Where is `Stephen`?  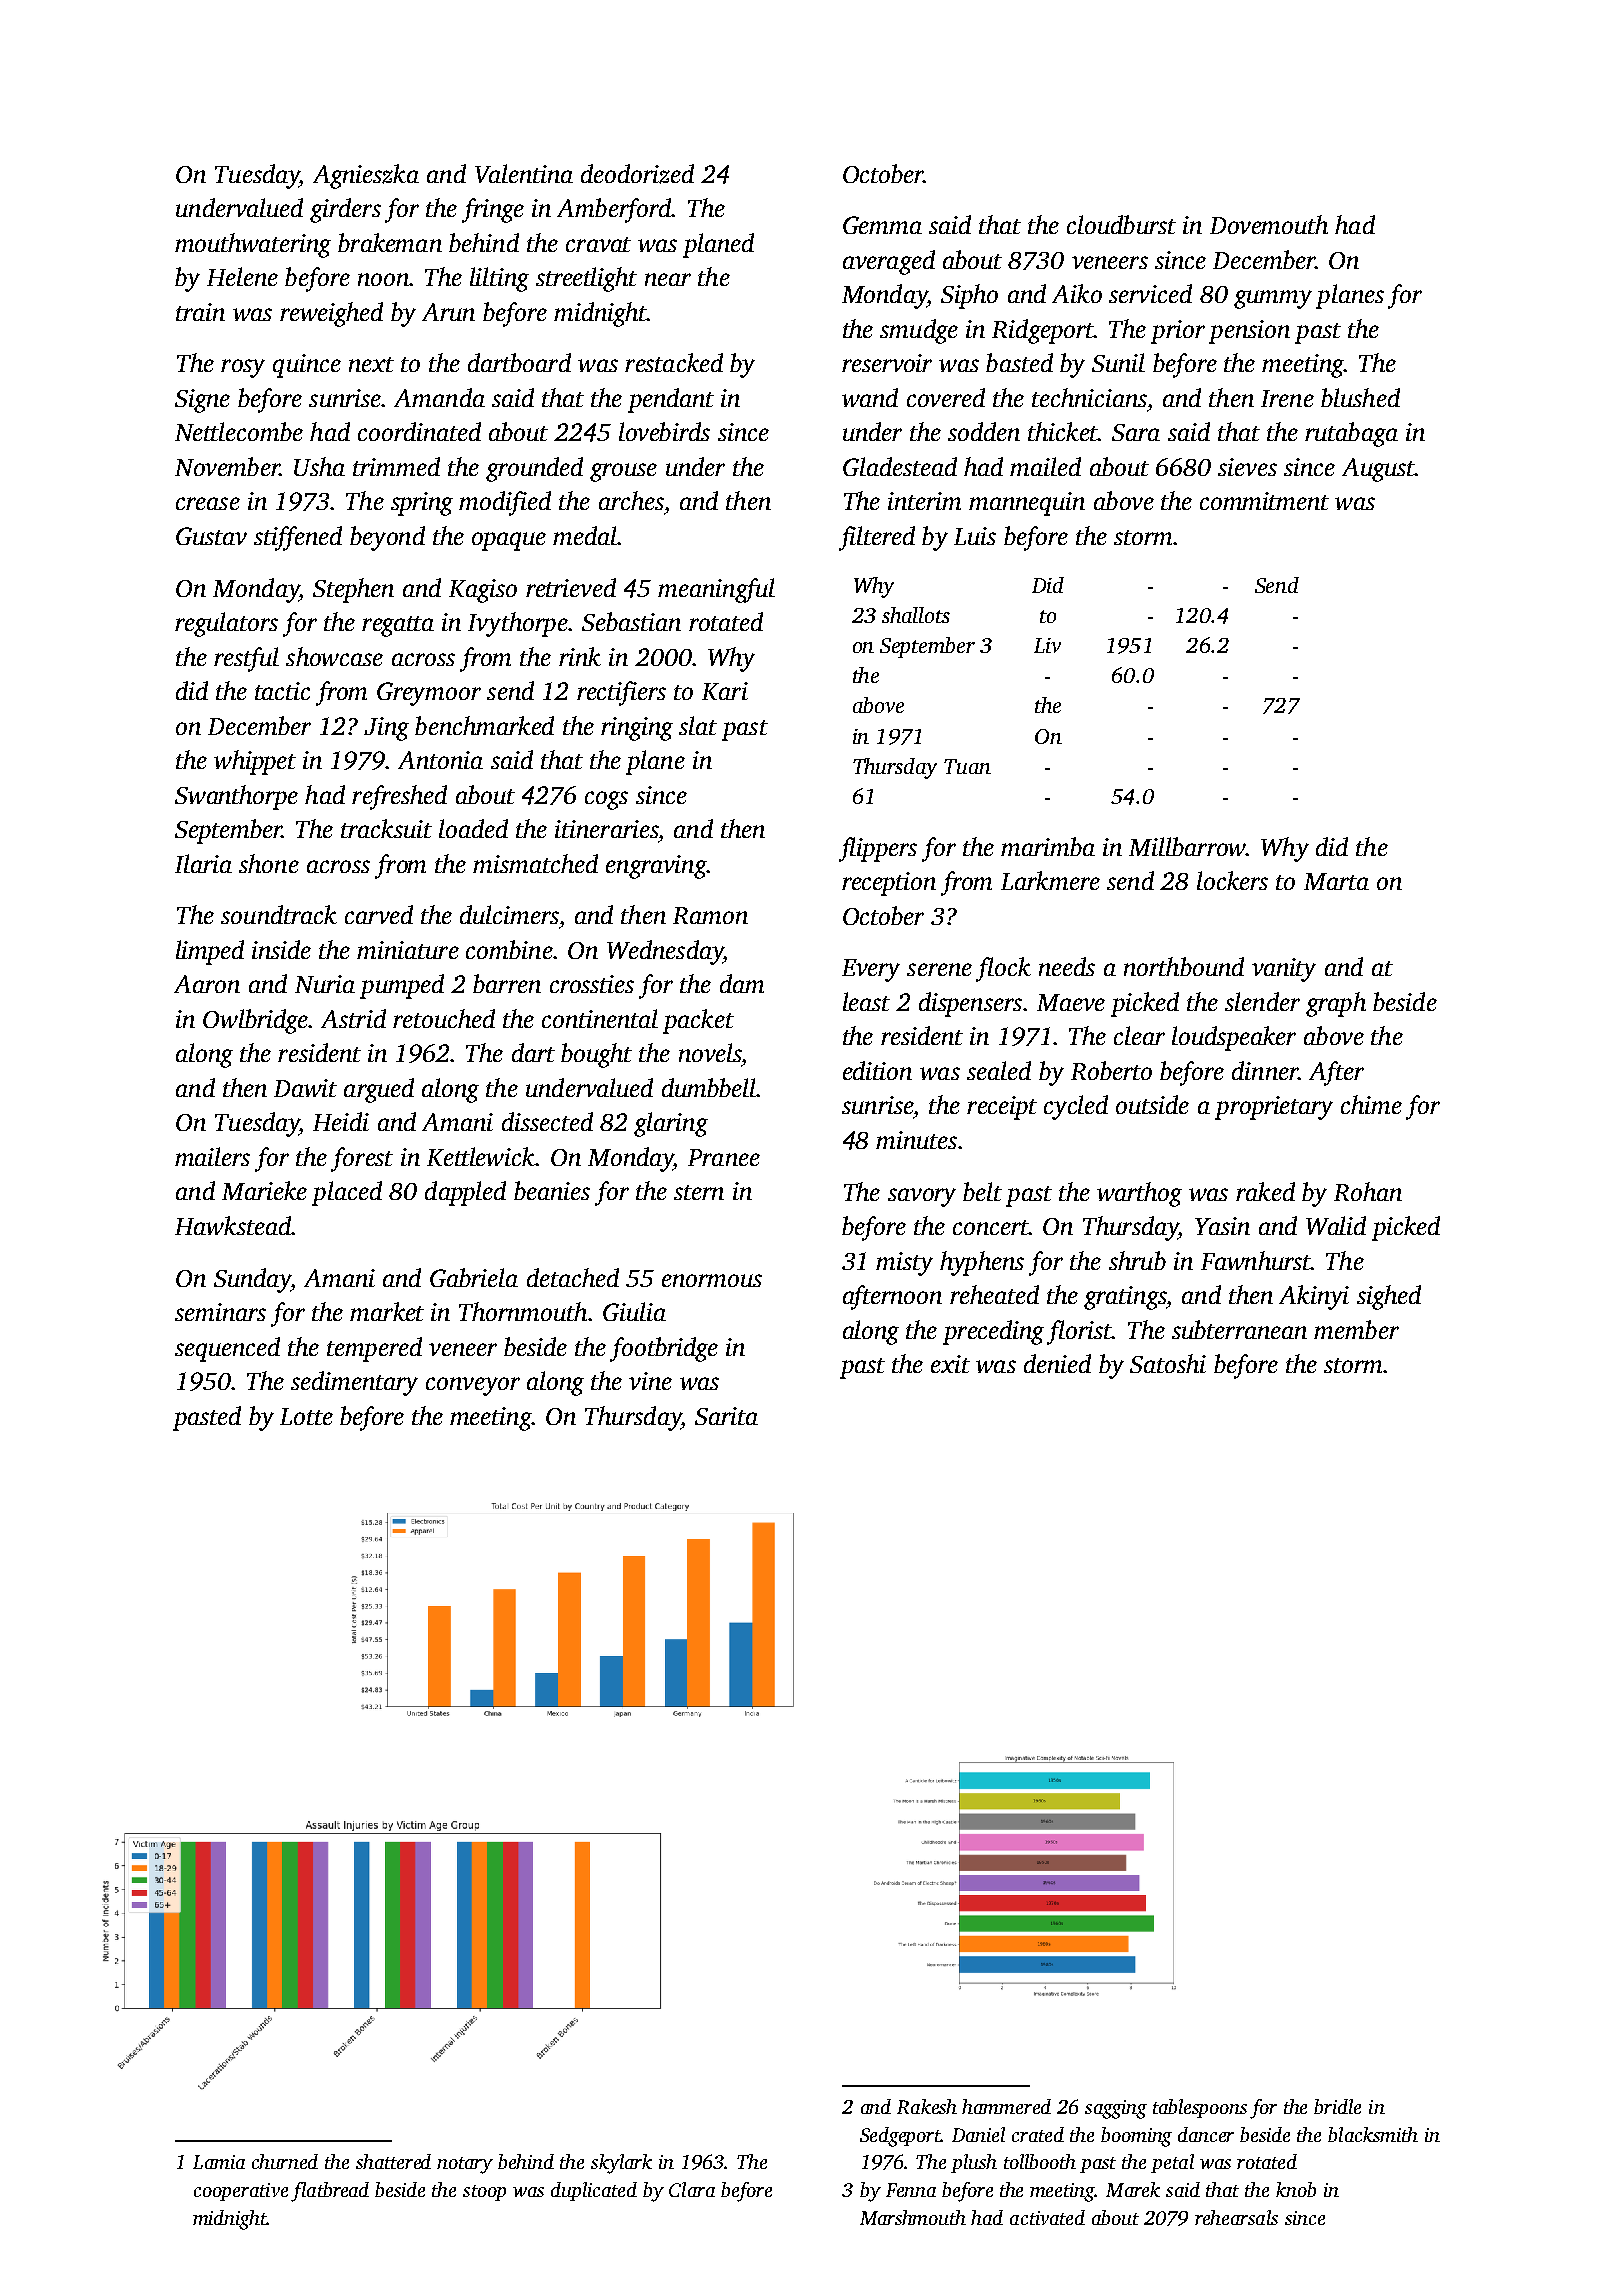 Stephen is located at coordinates (353, 590).
